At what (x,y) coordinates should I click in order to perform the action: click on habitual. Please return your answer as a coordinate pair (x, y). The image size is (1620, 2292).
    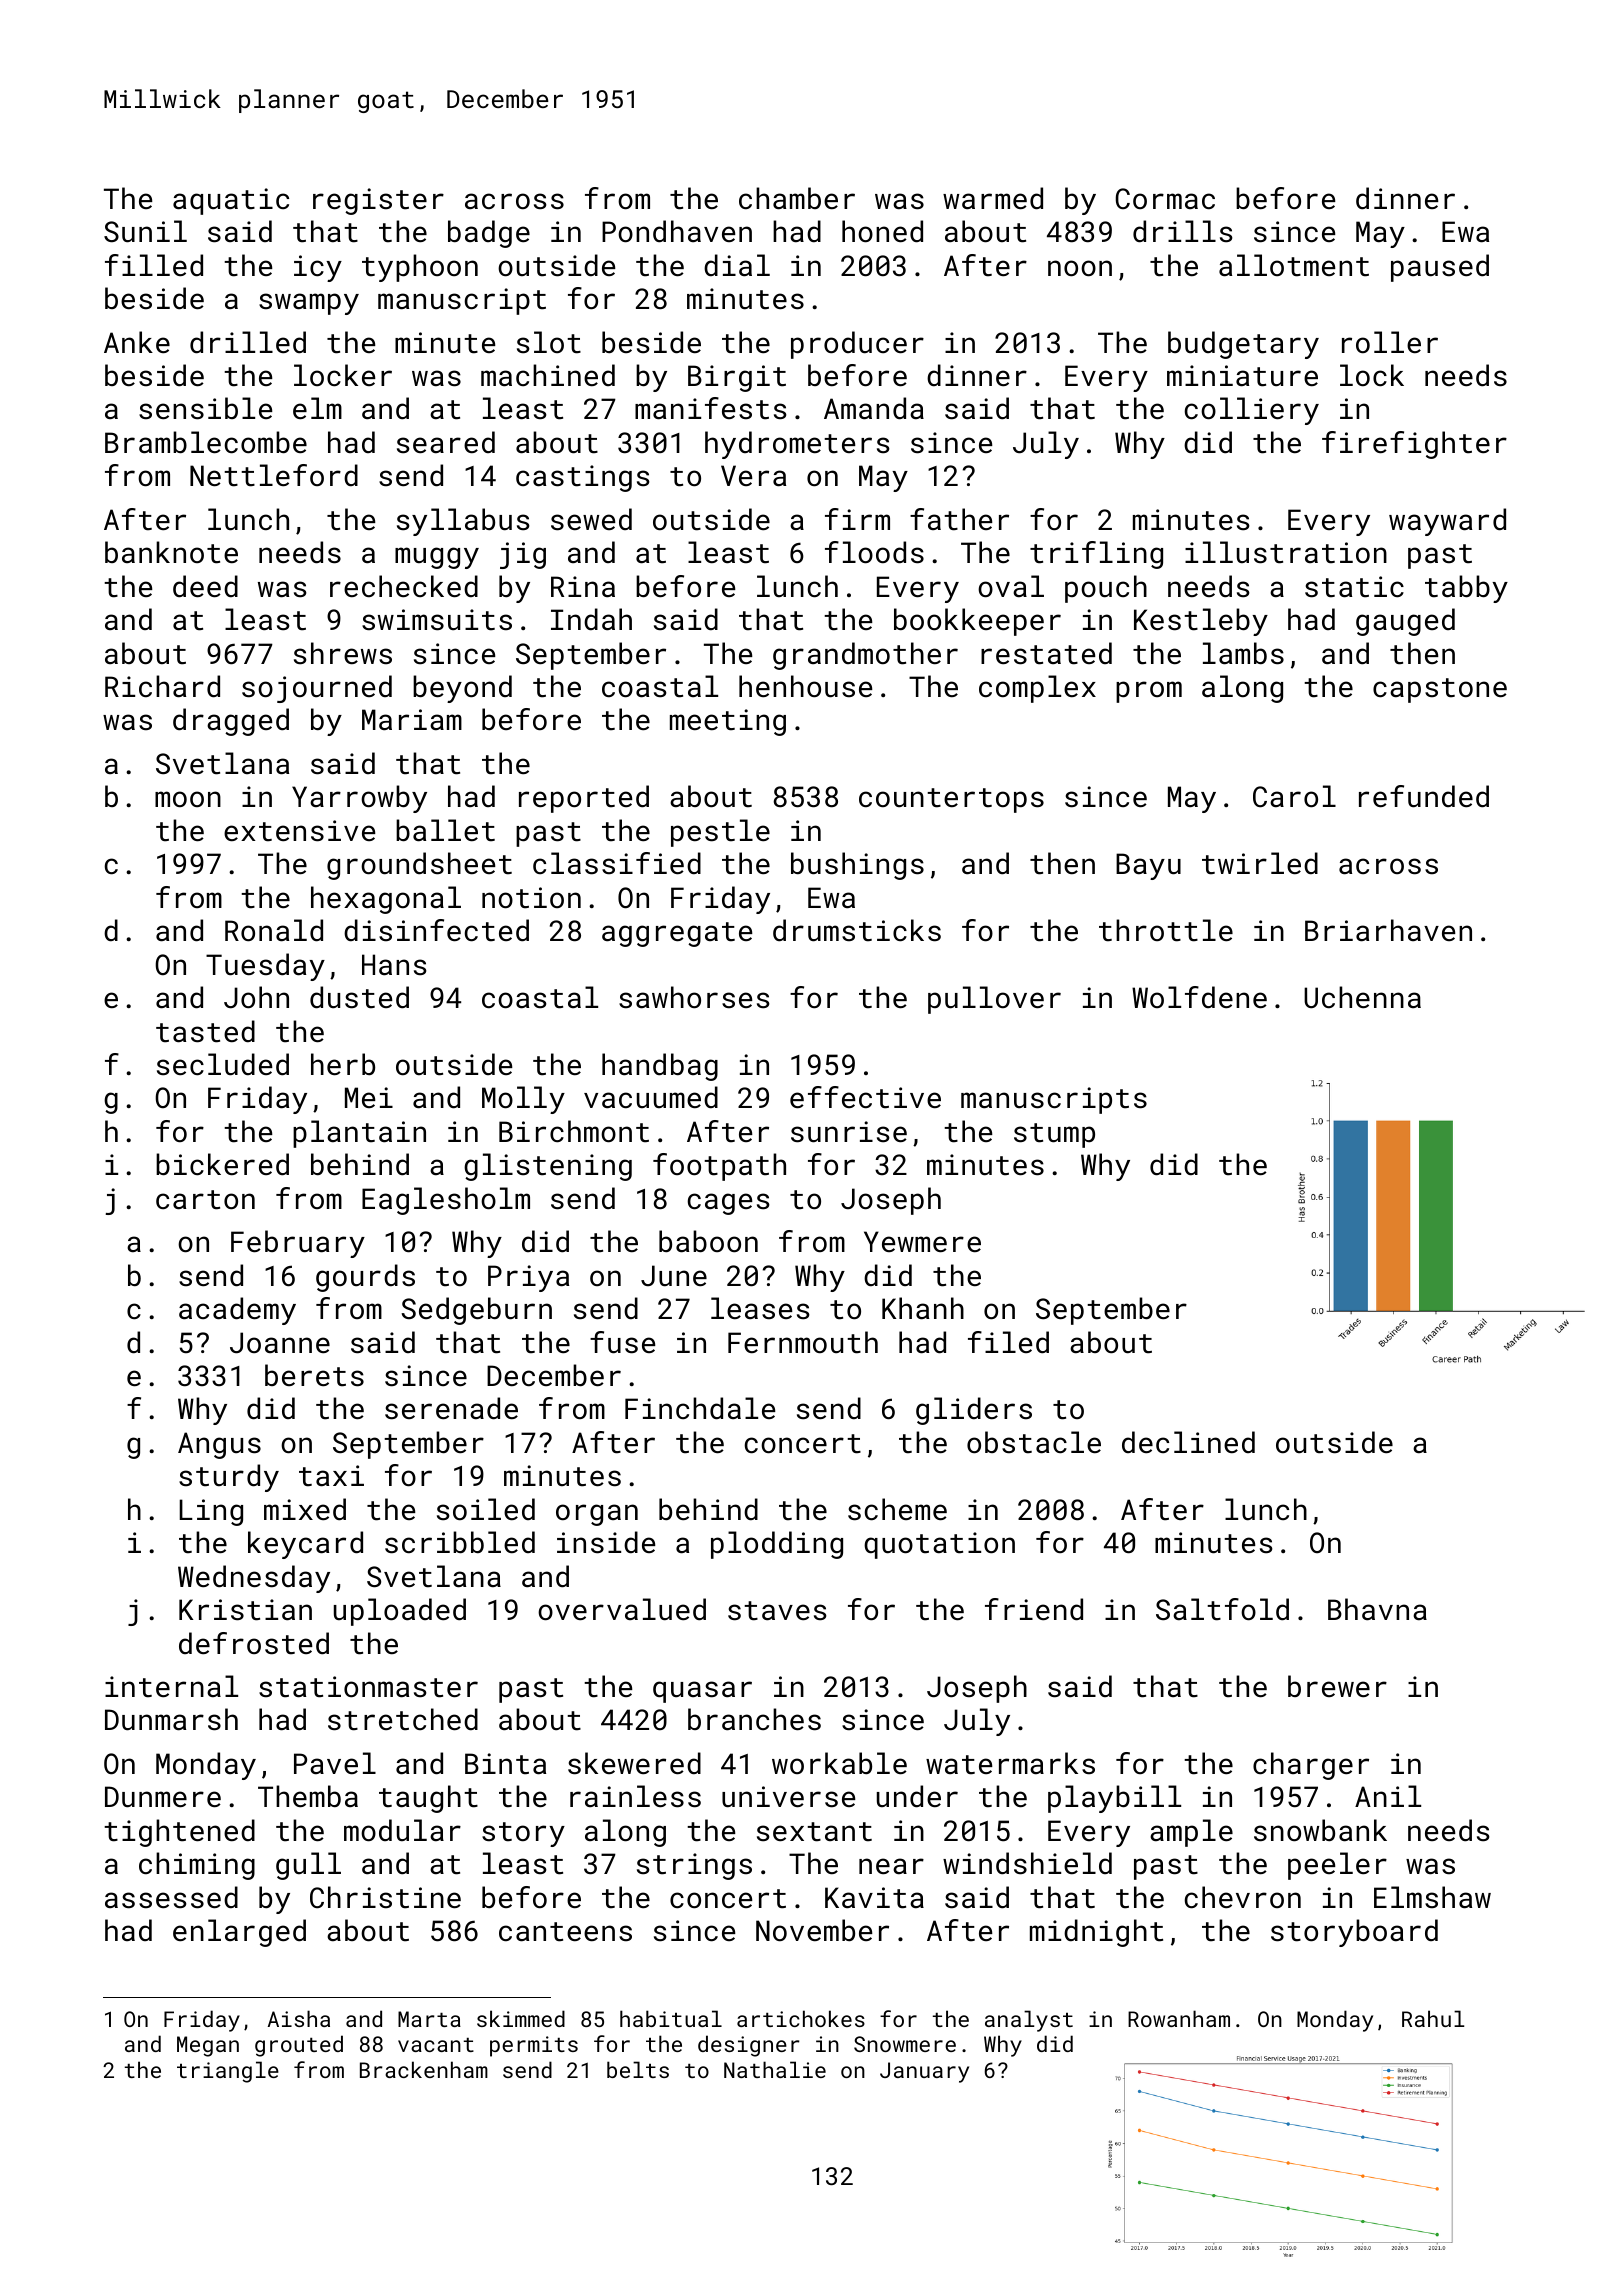
    Looking at the image, I should click on (671, 2018).
